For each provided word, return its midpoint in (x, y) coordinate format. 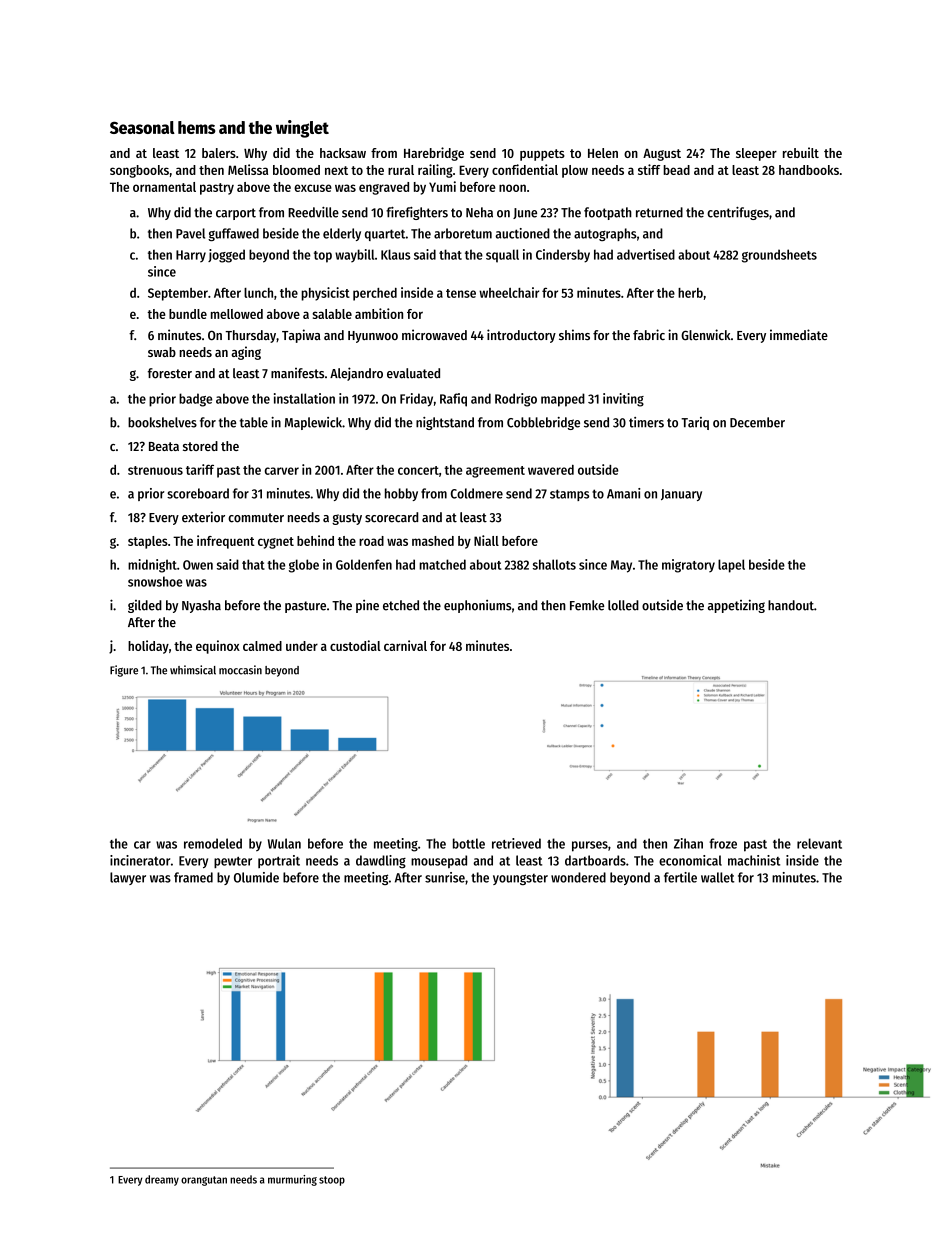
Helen (603, 153)
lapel (731, 566)
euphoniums (477, 606)
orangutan (204, 1181)
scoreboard (198, 493)
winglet (302, 129)
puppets (542, 155)
